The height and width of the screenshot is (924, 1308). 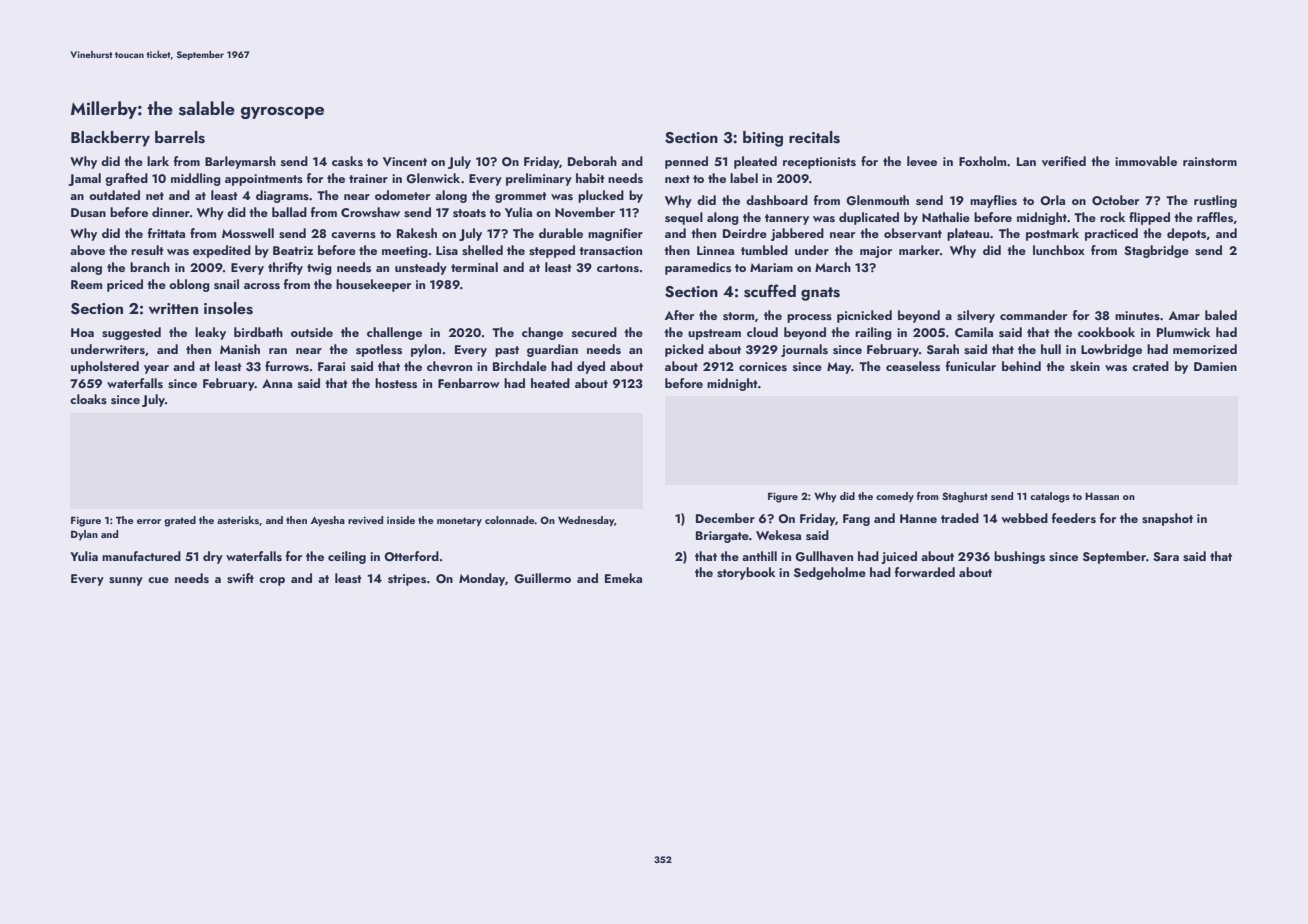 What do you see at coordinates (586, 521) in the screenshot?
I see `Wednesday` at bounding box center [586, 521].
